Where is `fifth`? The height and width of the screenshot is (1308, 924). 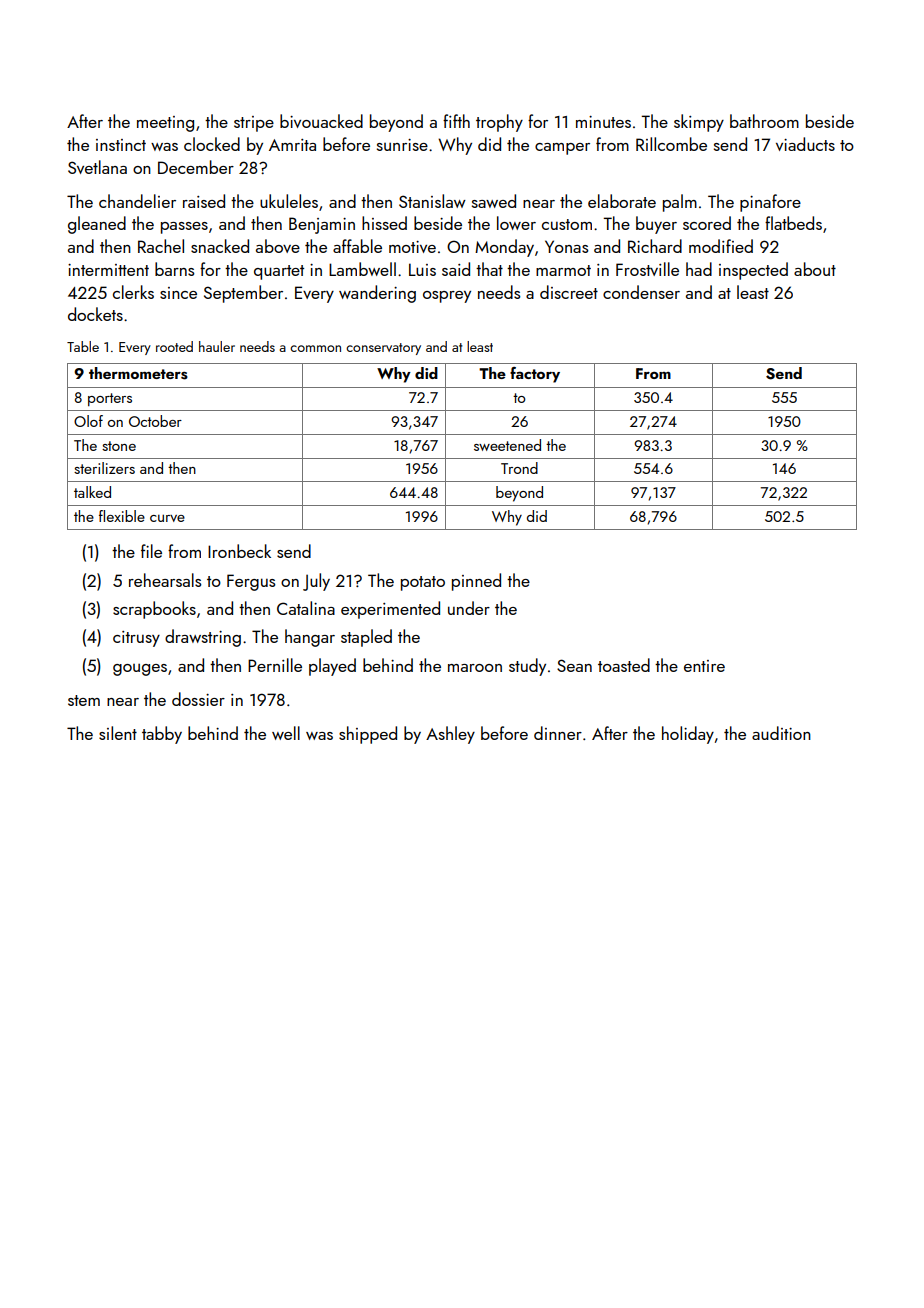 fifth is located at coordinates (456, 121).
